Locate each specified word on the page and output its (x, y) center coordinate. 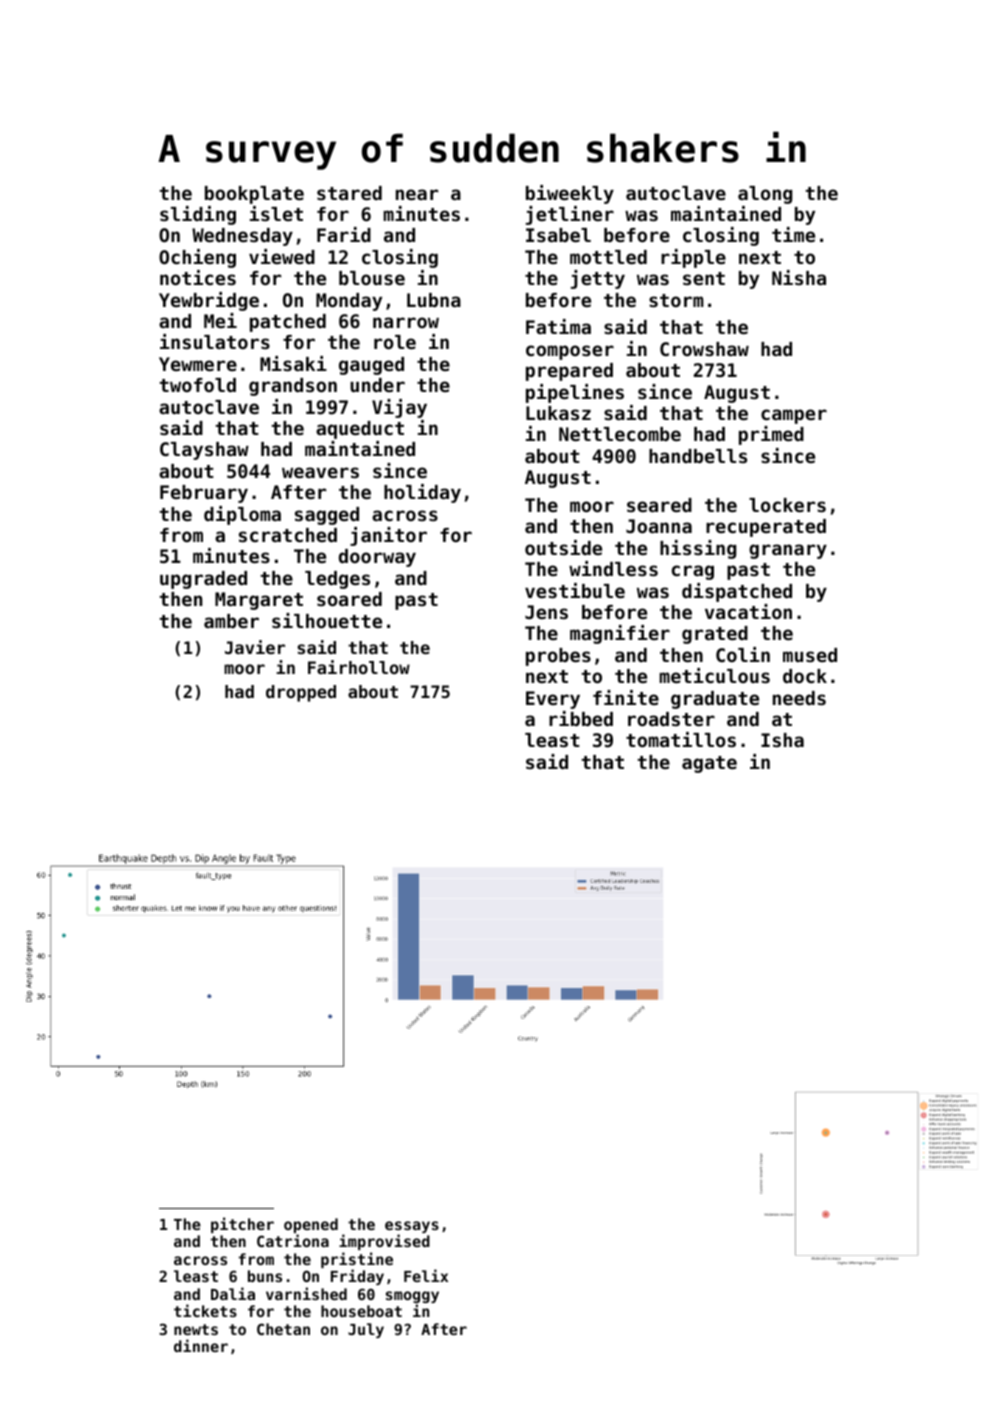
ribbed (581, 718)
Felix (426, 1275)
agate (709, 764)
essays (412, 1227)
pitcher (242, 1225)
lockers (787, 505)
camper (794, 416)
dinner (201, 1345)
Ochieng (197, 258)
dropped (301, 693)
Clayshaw (204, 451)
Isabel (558, 235)
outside (563, 547)
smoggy (412, 1297)
